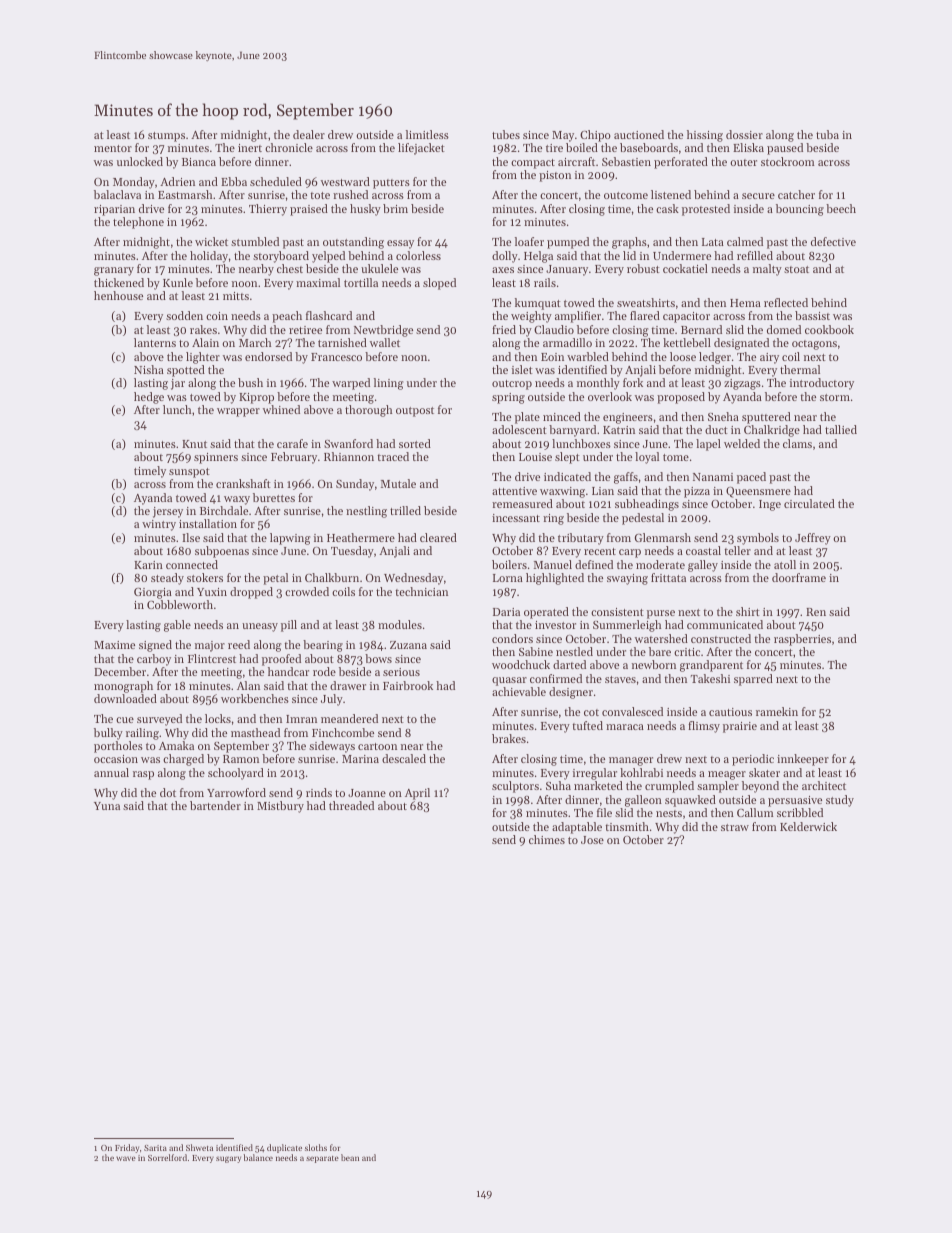 The image size is (952, 1233). I want to click on bartender, so click(215, 805).
